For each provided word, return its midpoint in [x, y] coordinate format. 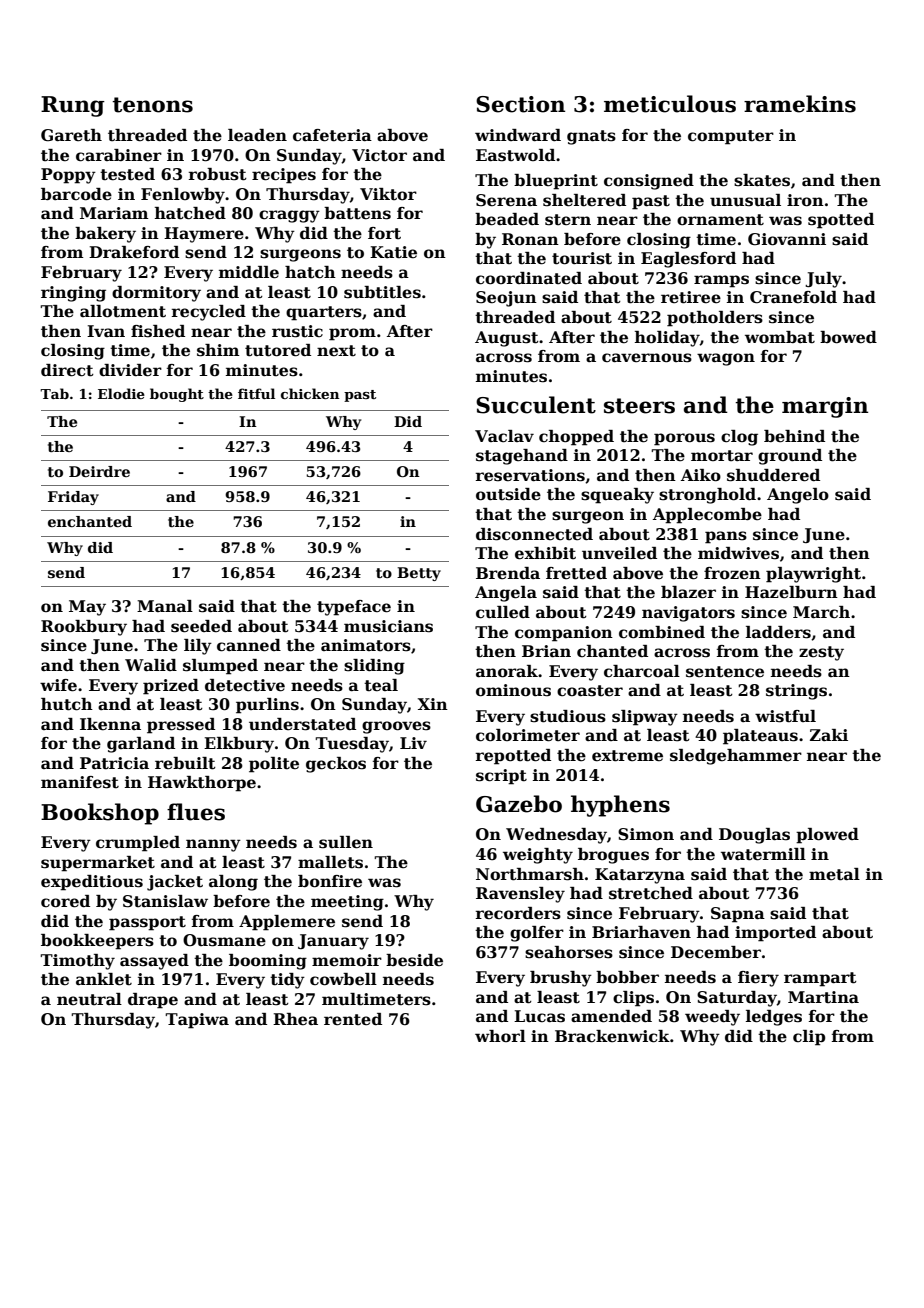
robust [218, 174]
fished [158, 331]
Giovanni [787, 239]
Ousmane [224, 940]
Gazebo [519, 804]
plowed [827, 836]
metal [834, 874]
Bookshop [100, 814]
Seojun [506, 299]
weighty [538, 856]
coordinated [529, 278]
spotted [841, 221]
